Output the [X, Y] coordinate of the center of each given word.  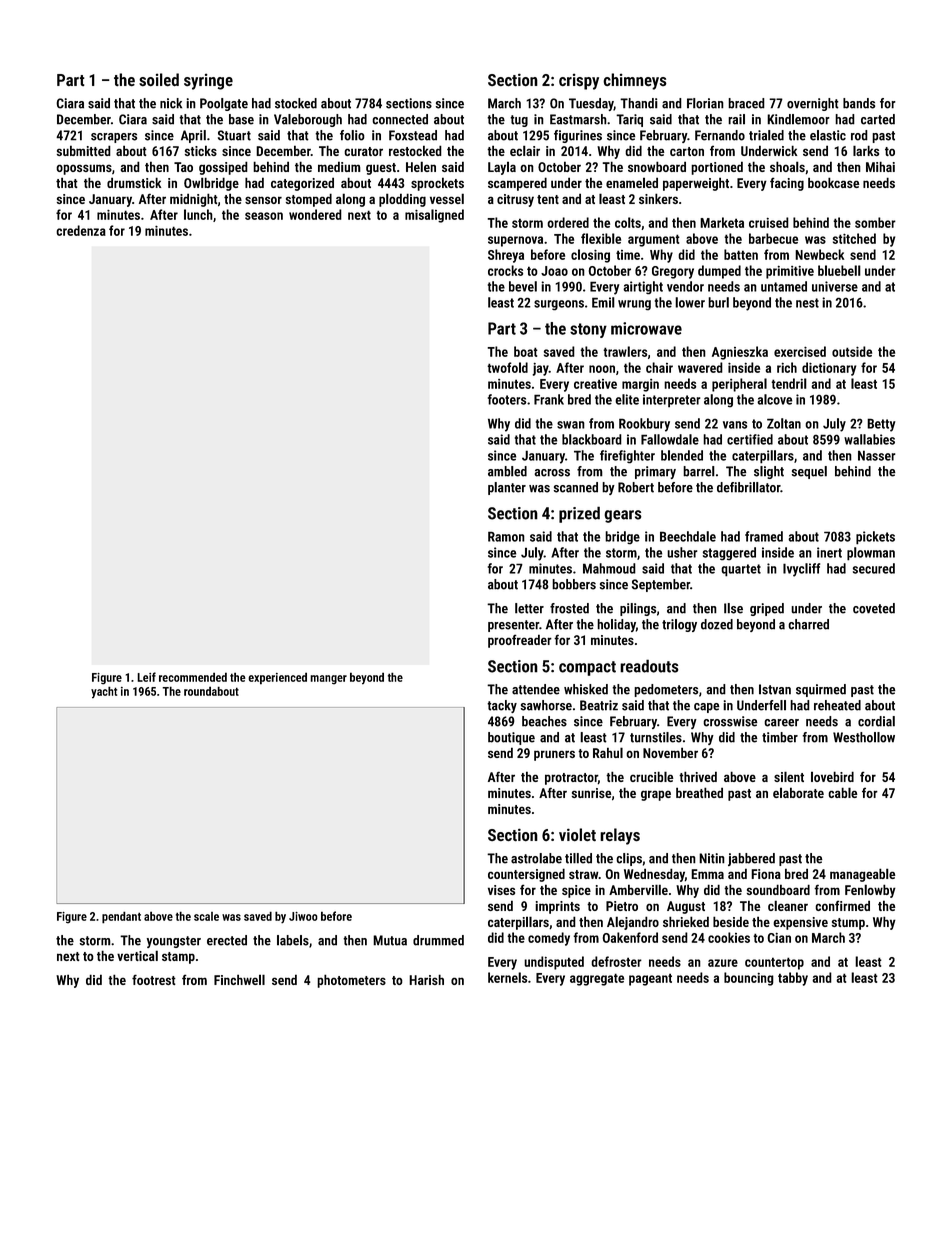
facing [787, 184]
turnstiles [656, 737]
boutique [511, 738]
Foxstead [413, 135]
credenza [81, 230]
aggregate [597, 979]
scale [206, 916]
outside [852, 351]
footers [507, 399]
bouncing [749, 979]
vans [735, 425]
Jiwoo [303, 916]
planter [507, 488]
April [193, 136]
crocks [505, 270]
